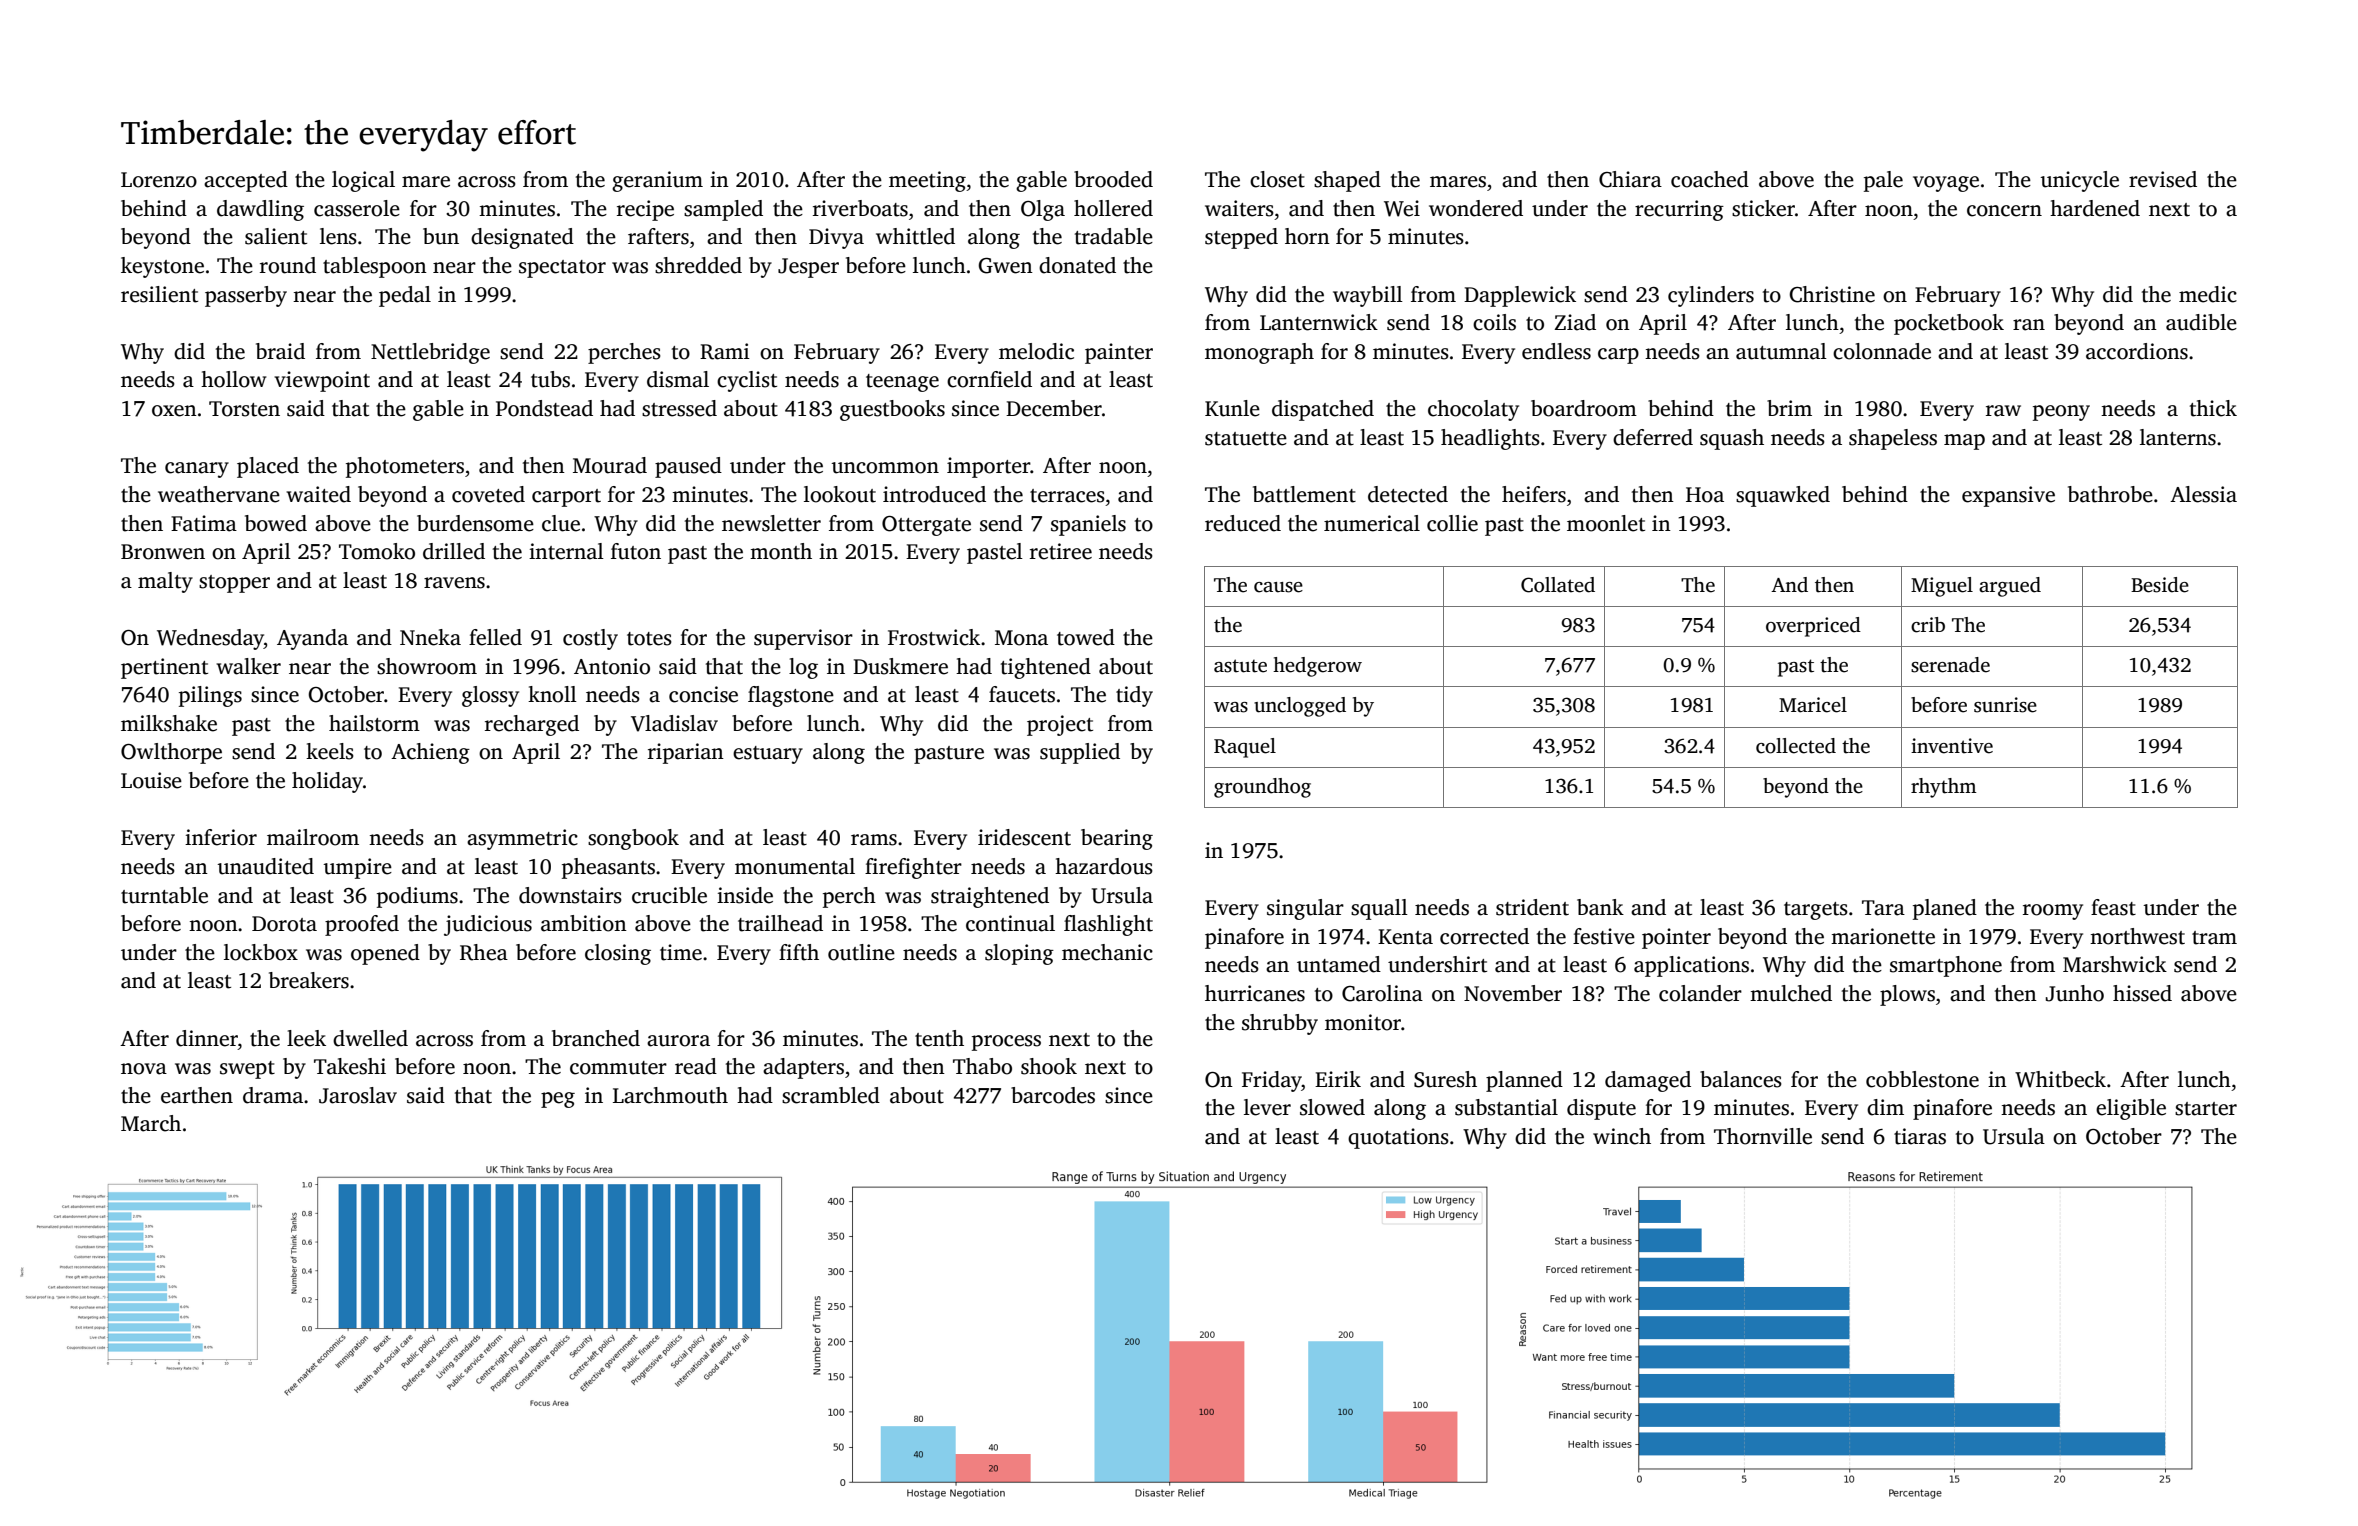 Image resolution: width=2358 pixels, height=1526 pixels. I want to click on recharged, so click(532, 725).
